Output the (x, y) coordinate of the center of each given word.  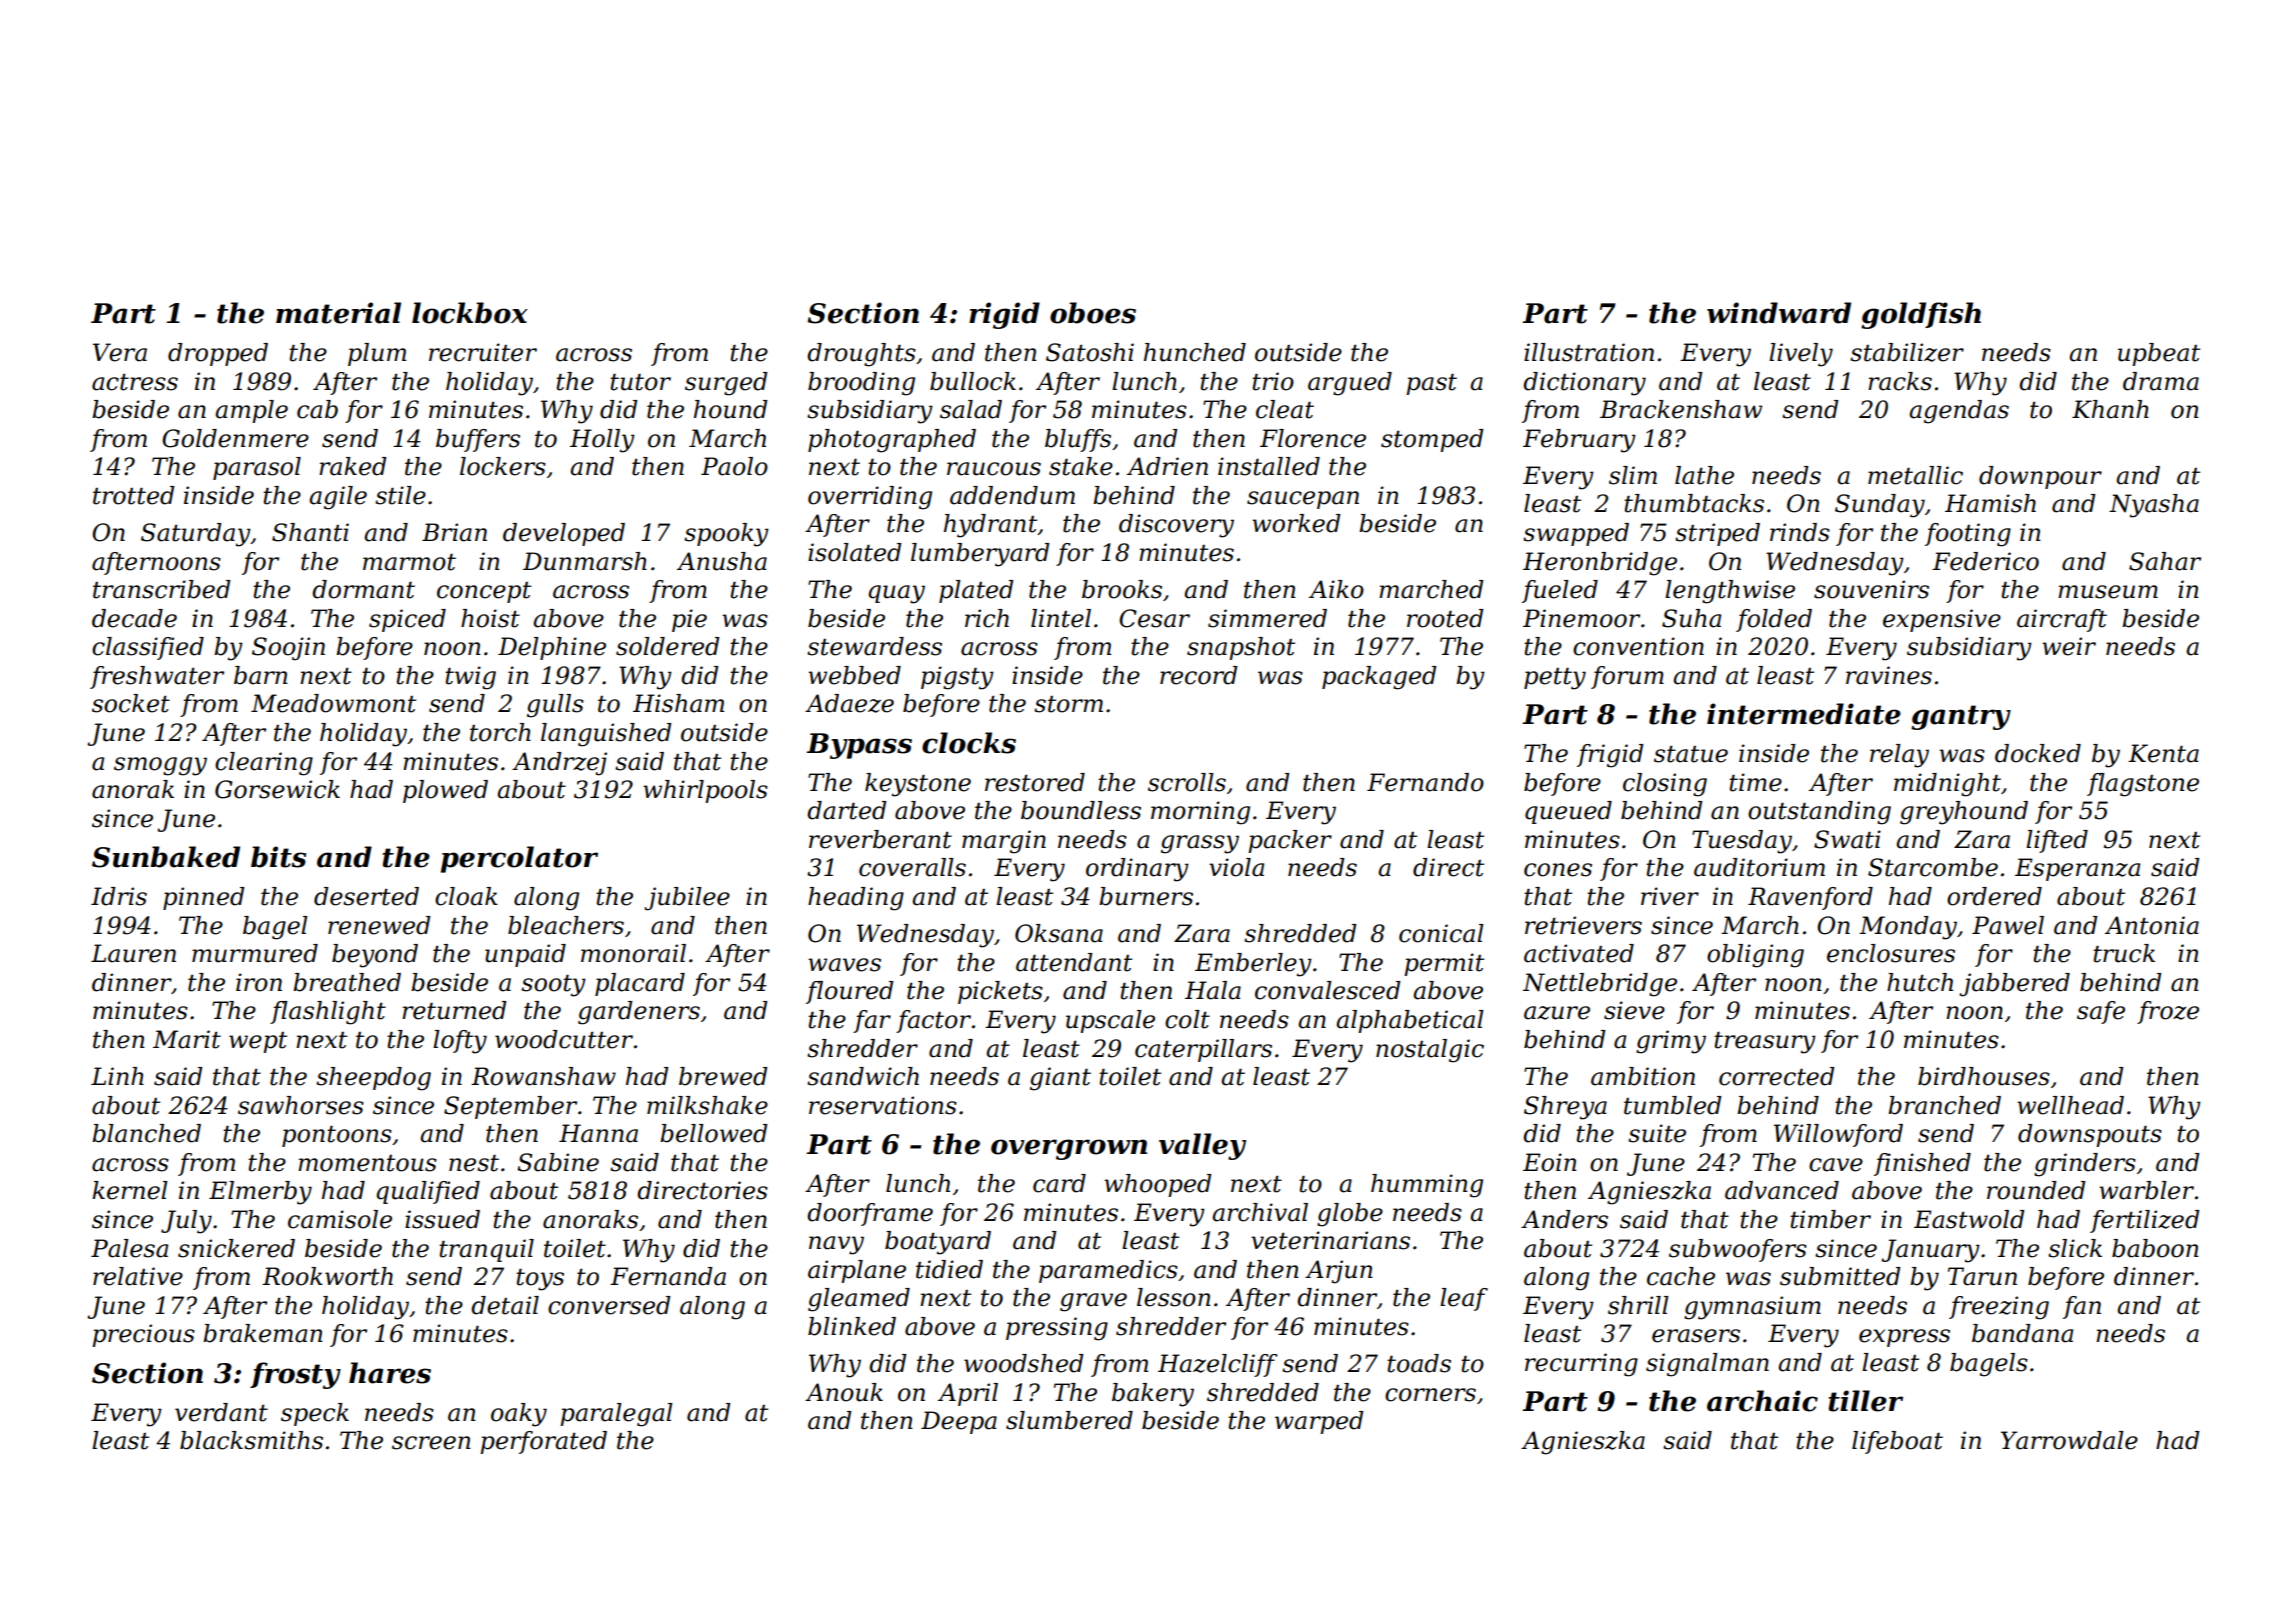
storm (1068, 704)
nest (474, 1163)
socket (131, 703)
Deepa (959, 1422)
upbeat (2159, 354)
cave (1836, 1165)
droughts (861, 355)
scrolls (1187, 782)
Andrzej (559, 764)
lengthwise (1730, 592)
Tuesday (1742, 842)
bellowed (714, 1133)
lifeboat (1897, 1442)
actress (135, 382)
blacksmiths (251, 1440)
